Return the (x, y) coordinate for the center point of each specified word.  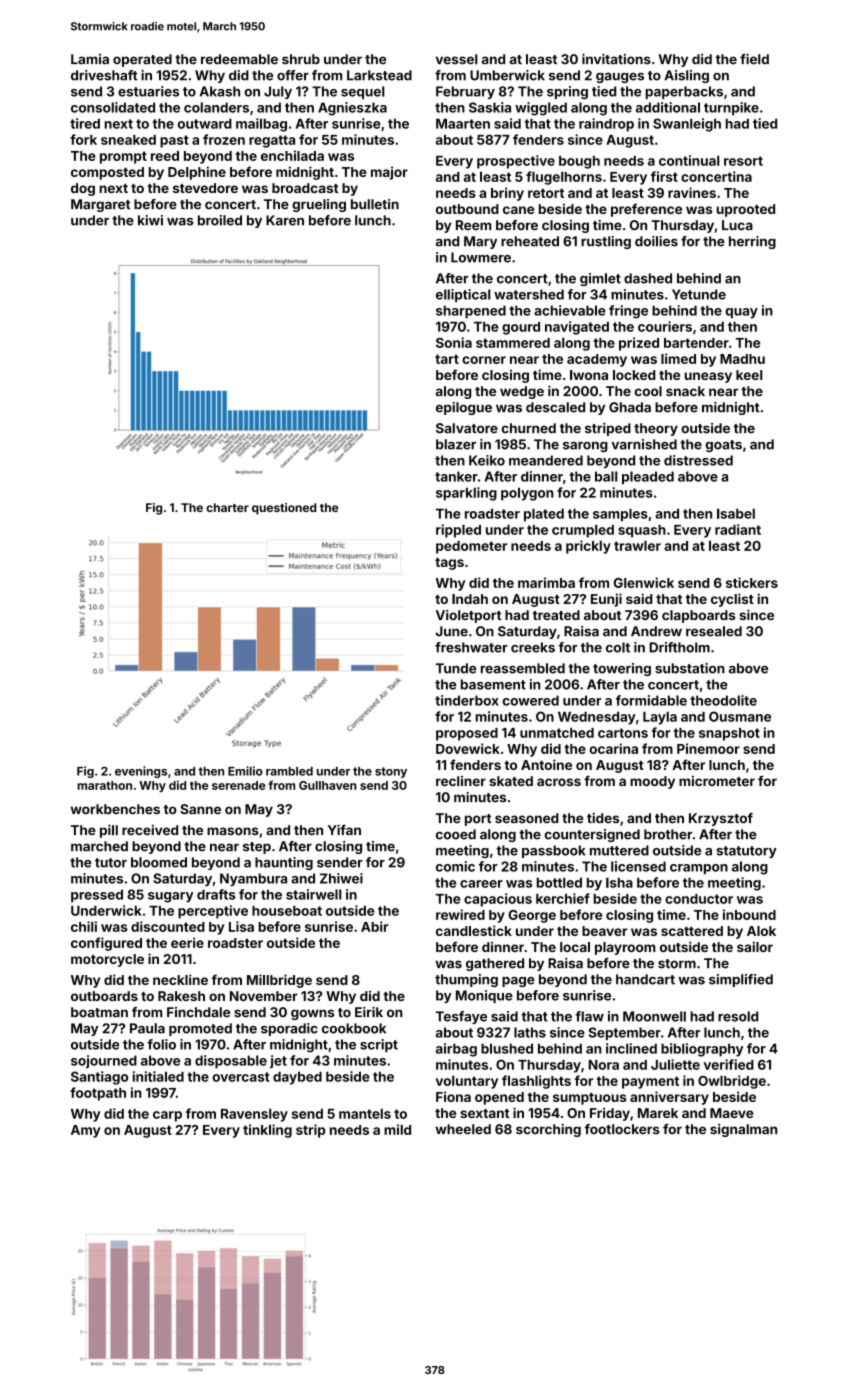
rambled (289, 771)
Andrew (656, 631)
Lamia (90, 59)
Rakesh (181, 996)
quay (741, 313)
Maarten (463, 123)
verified (729, 1064)
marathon (104, 785)
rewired (460, 914)
